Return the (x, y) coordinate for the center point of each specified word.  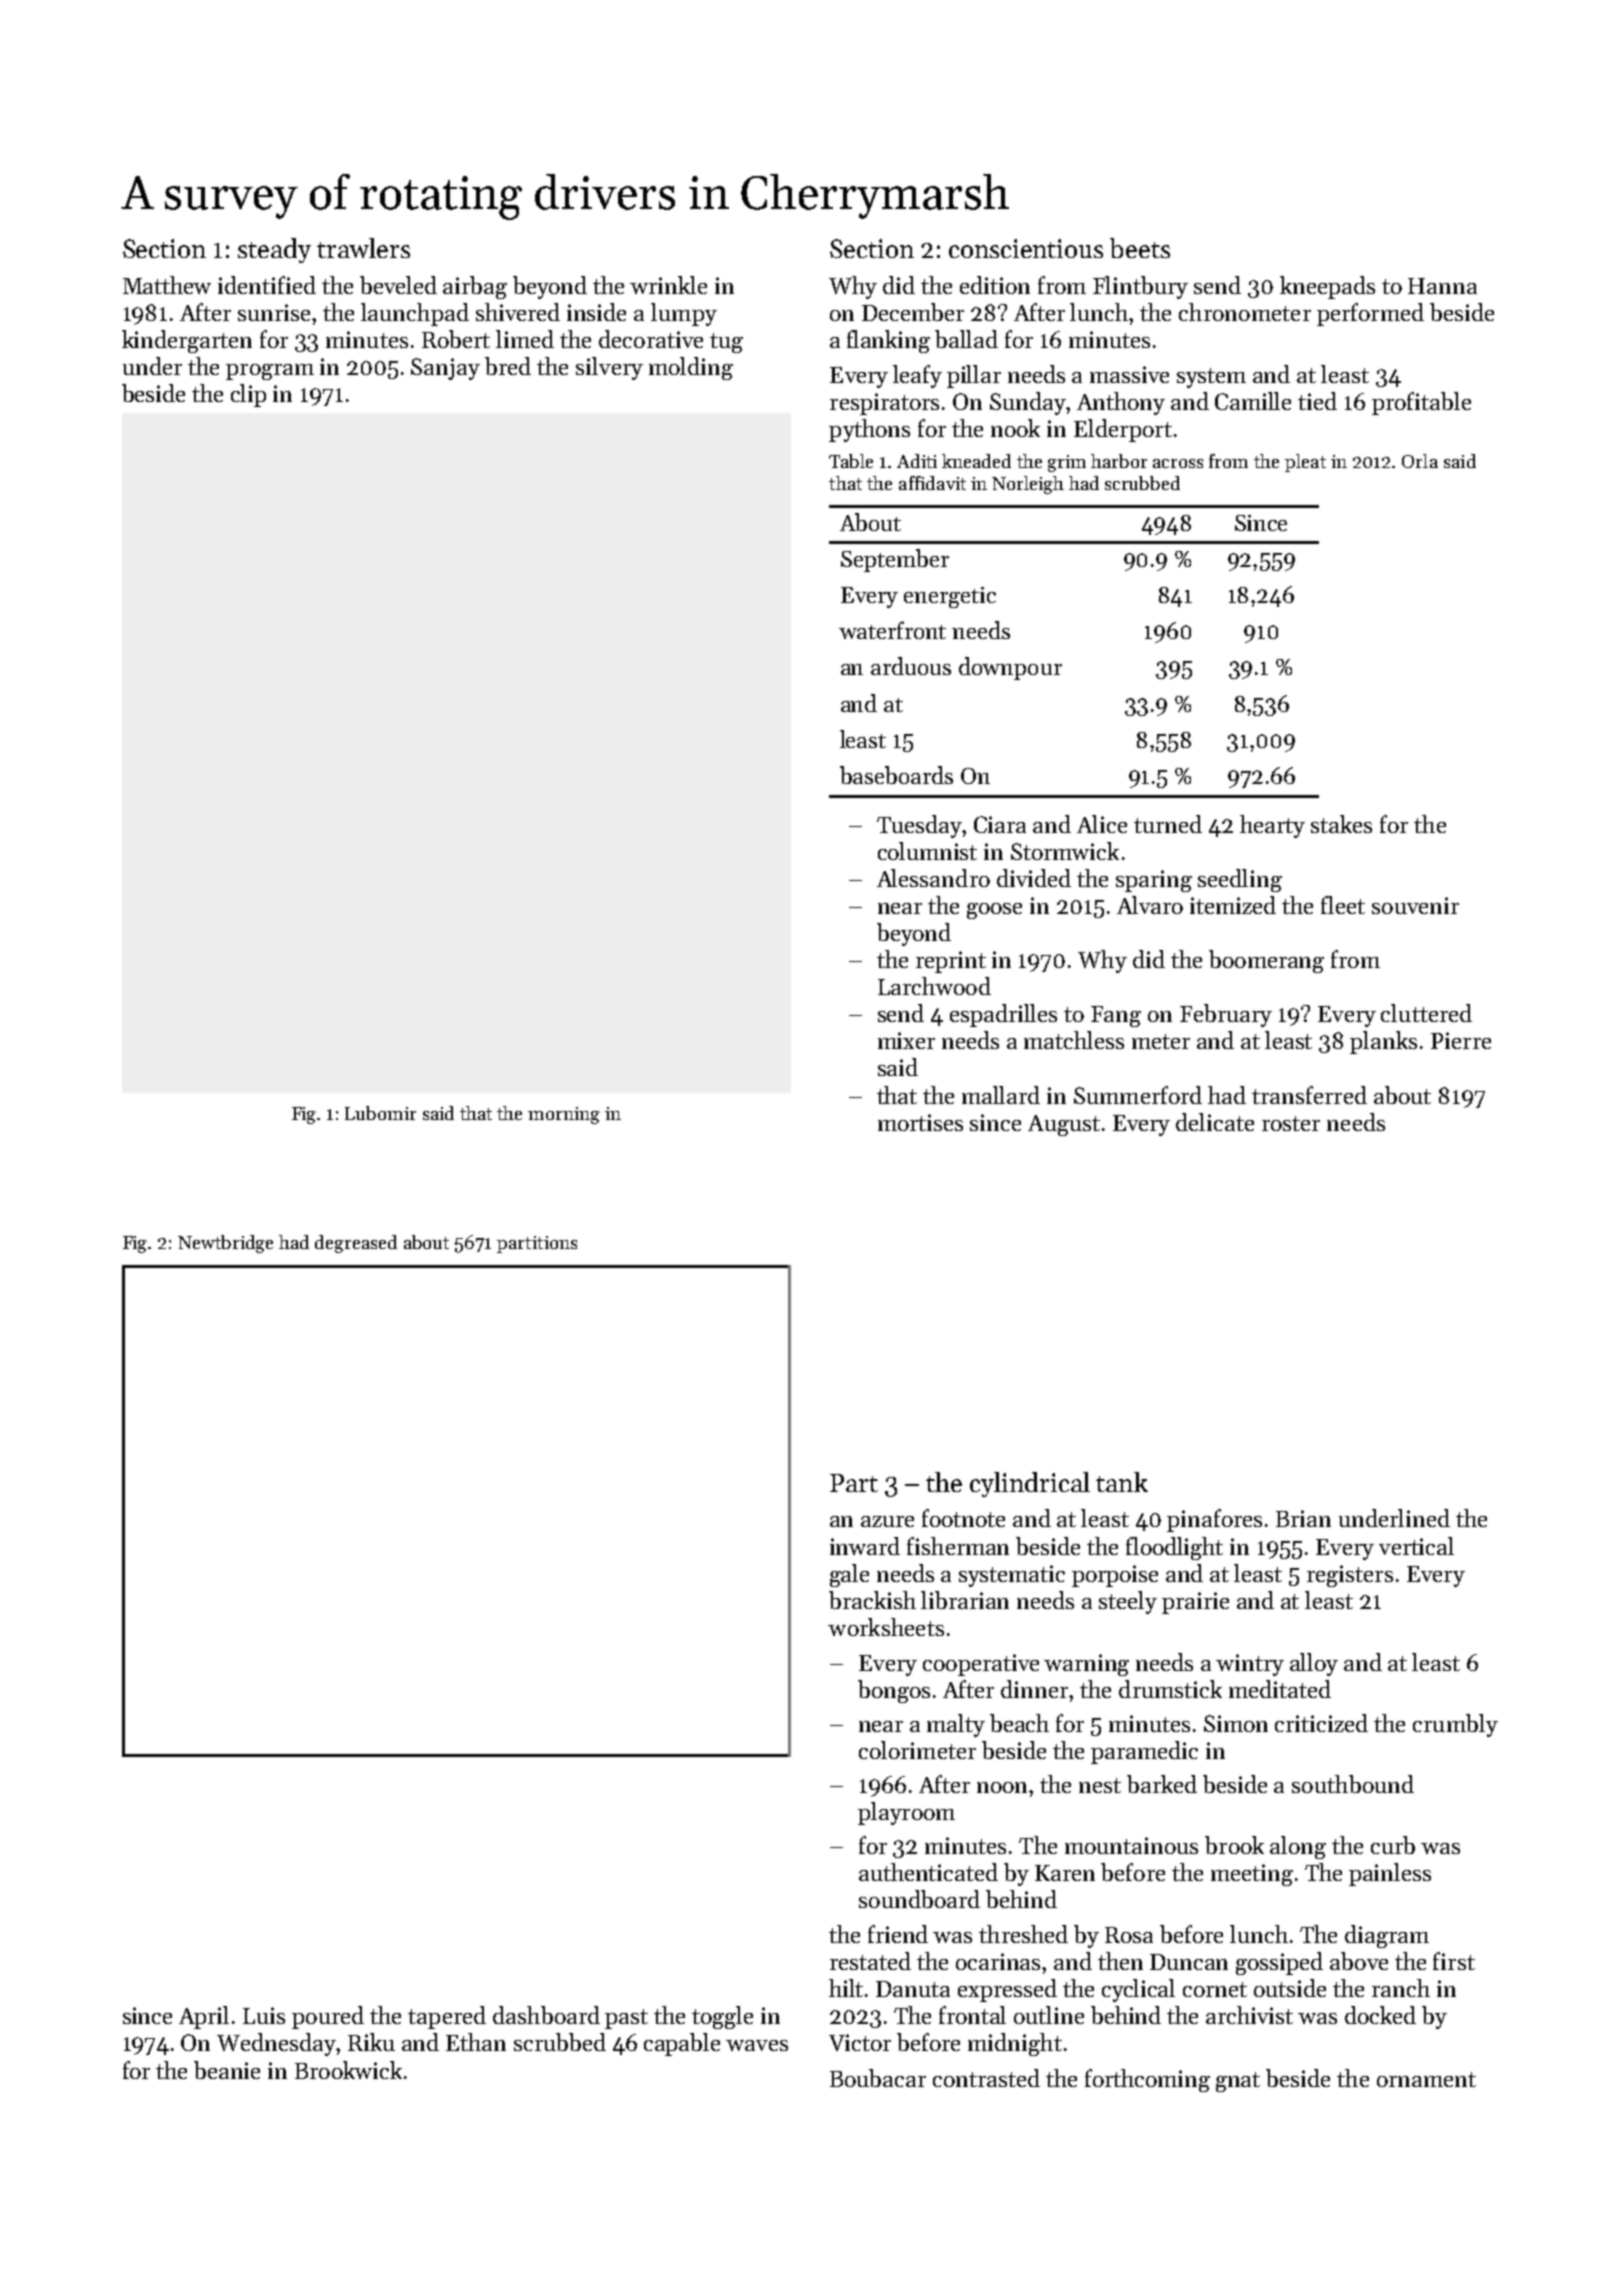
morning (564, 1115)
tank (1122, 1482)
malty (956, 1725)
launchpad (415, 314)
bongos (894, 1691)
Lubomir (380, 1113)
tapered (447, 2017)
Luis (264, 2015)
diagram (1387, 1936)
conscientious (1026, 248)
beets (1140, 248)
